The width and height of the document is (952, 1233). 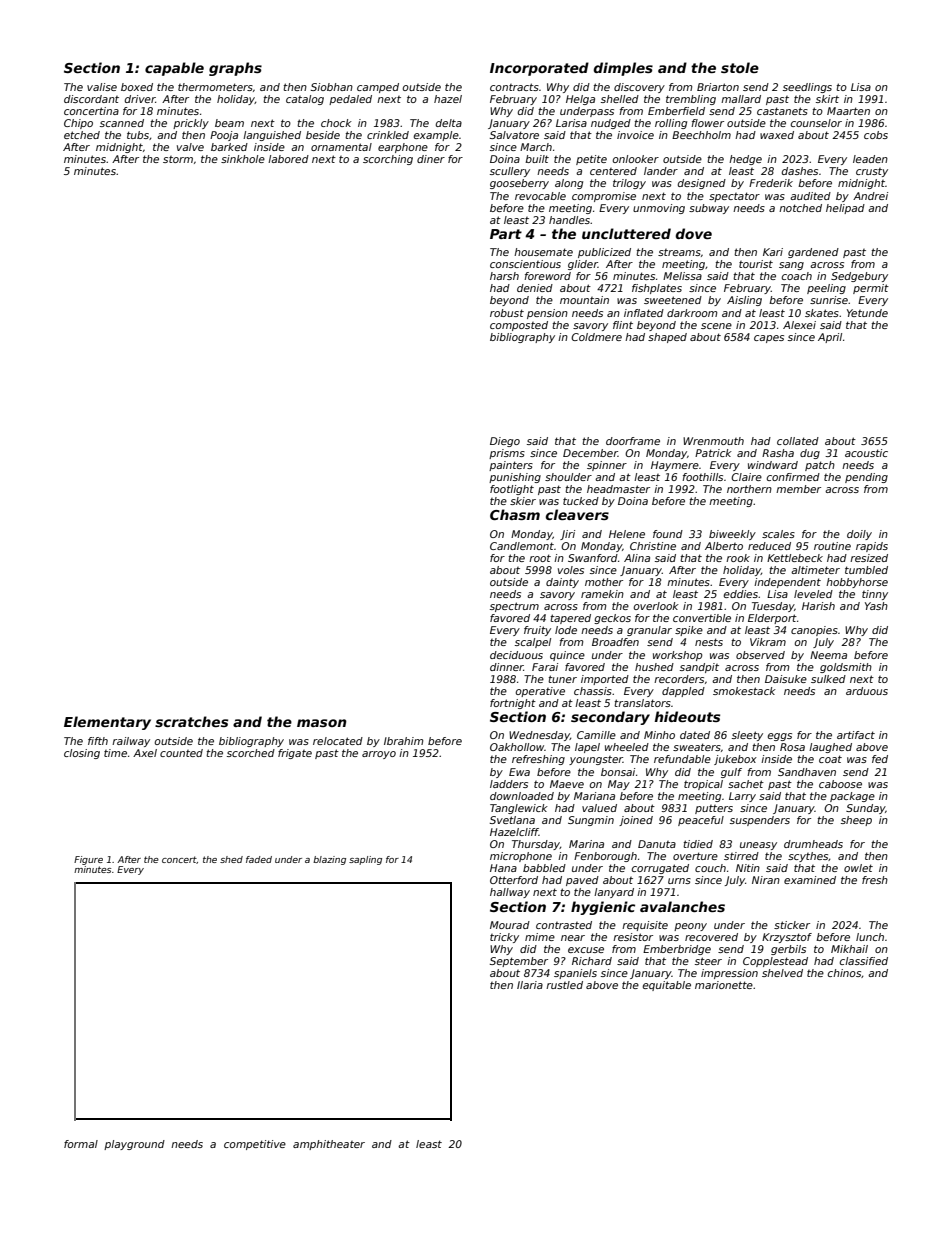 What do you see at coordinates (828, 655) in the document?
I see `Neema` at bounding box center [828, 655].
